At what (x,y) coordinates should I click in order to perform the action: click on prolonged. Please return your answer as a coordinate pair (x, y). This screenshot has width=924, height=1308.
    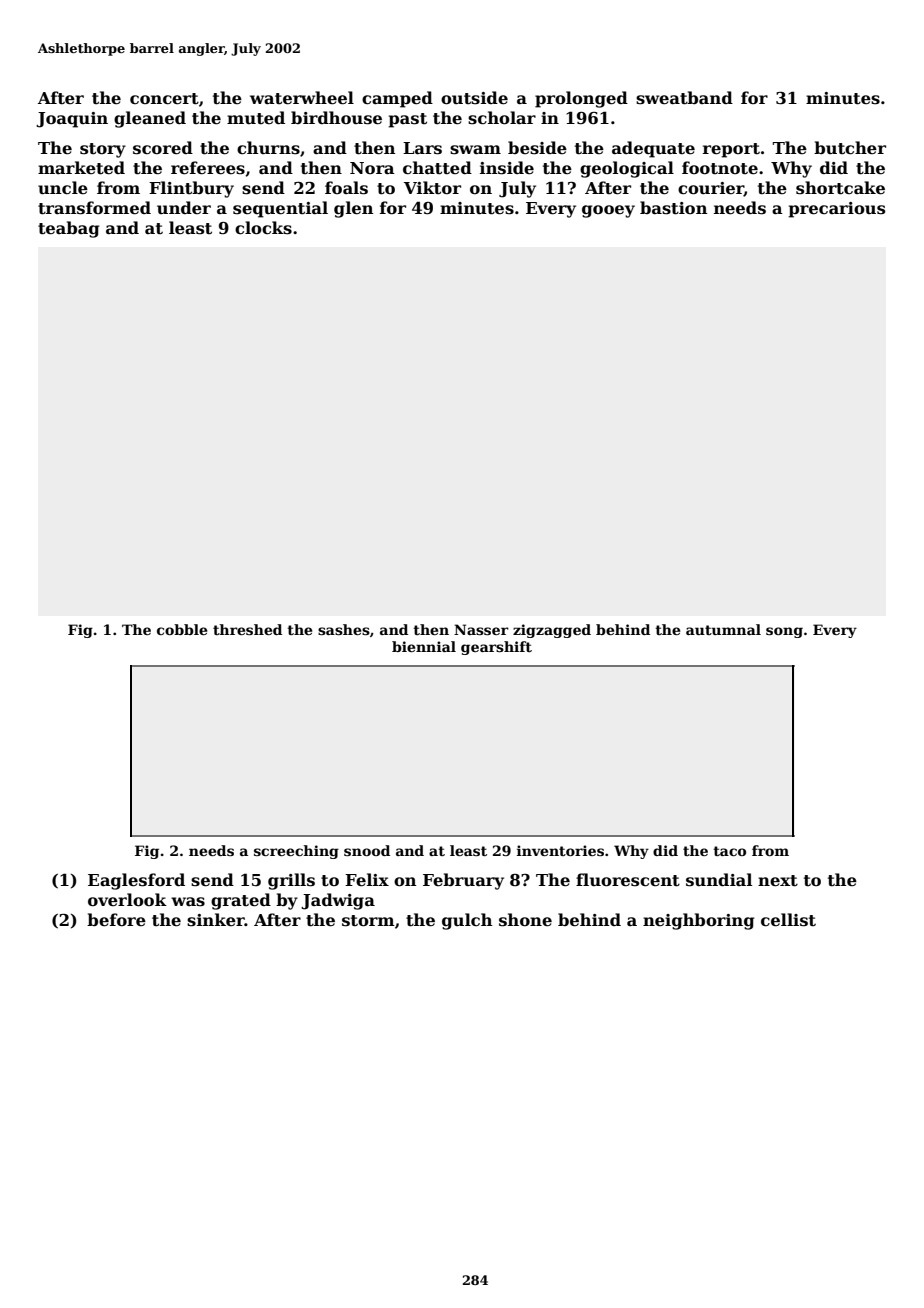
    Looking at the image, I should click on (581, 99).
